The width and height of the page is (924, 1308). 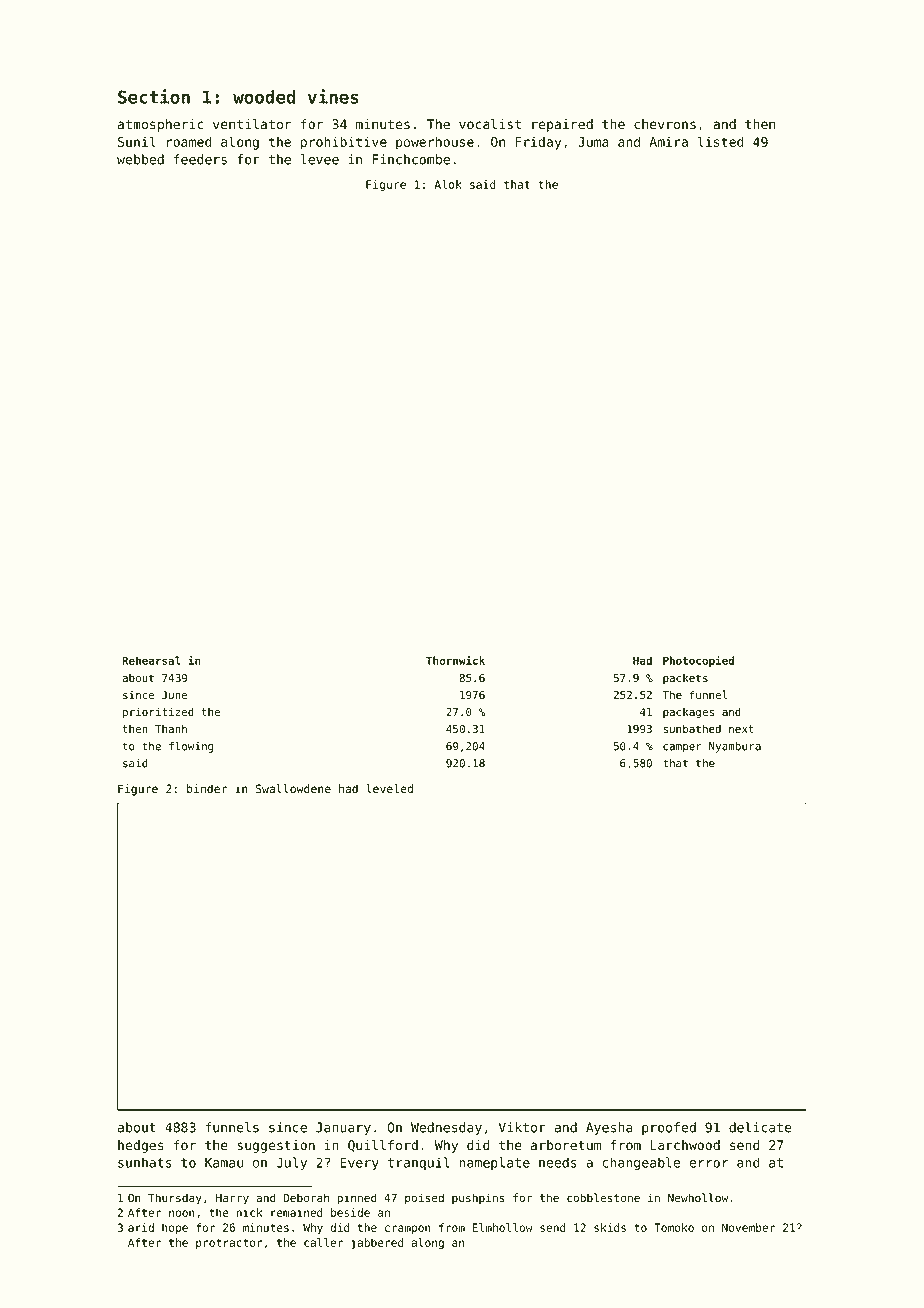 What do you see at coordinates (350, 1212) in the page?
I see `beside` at bounding box center [350, 1212].
